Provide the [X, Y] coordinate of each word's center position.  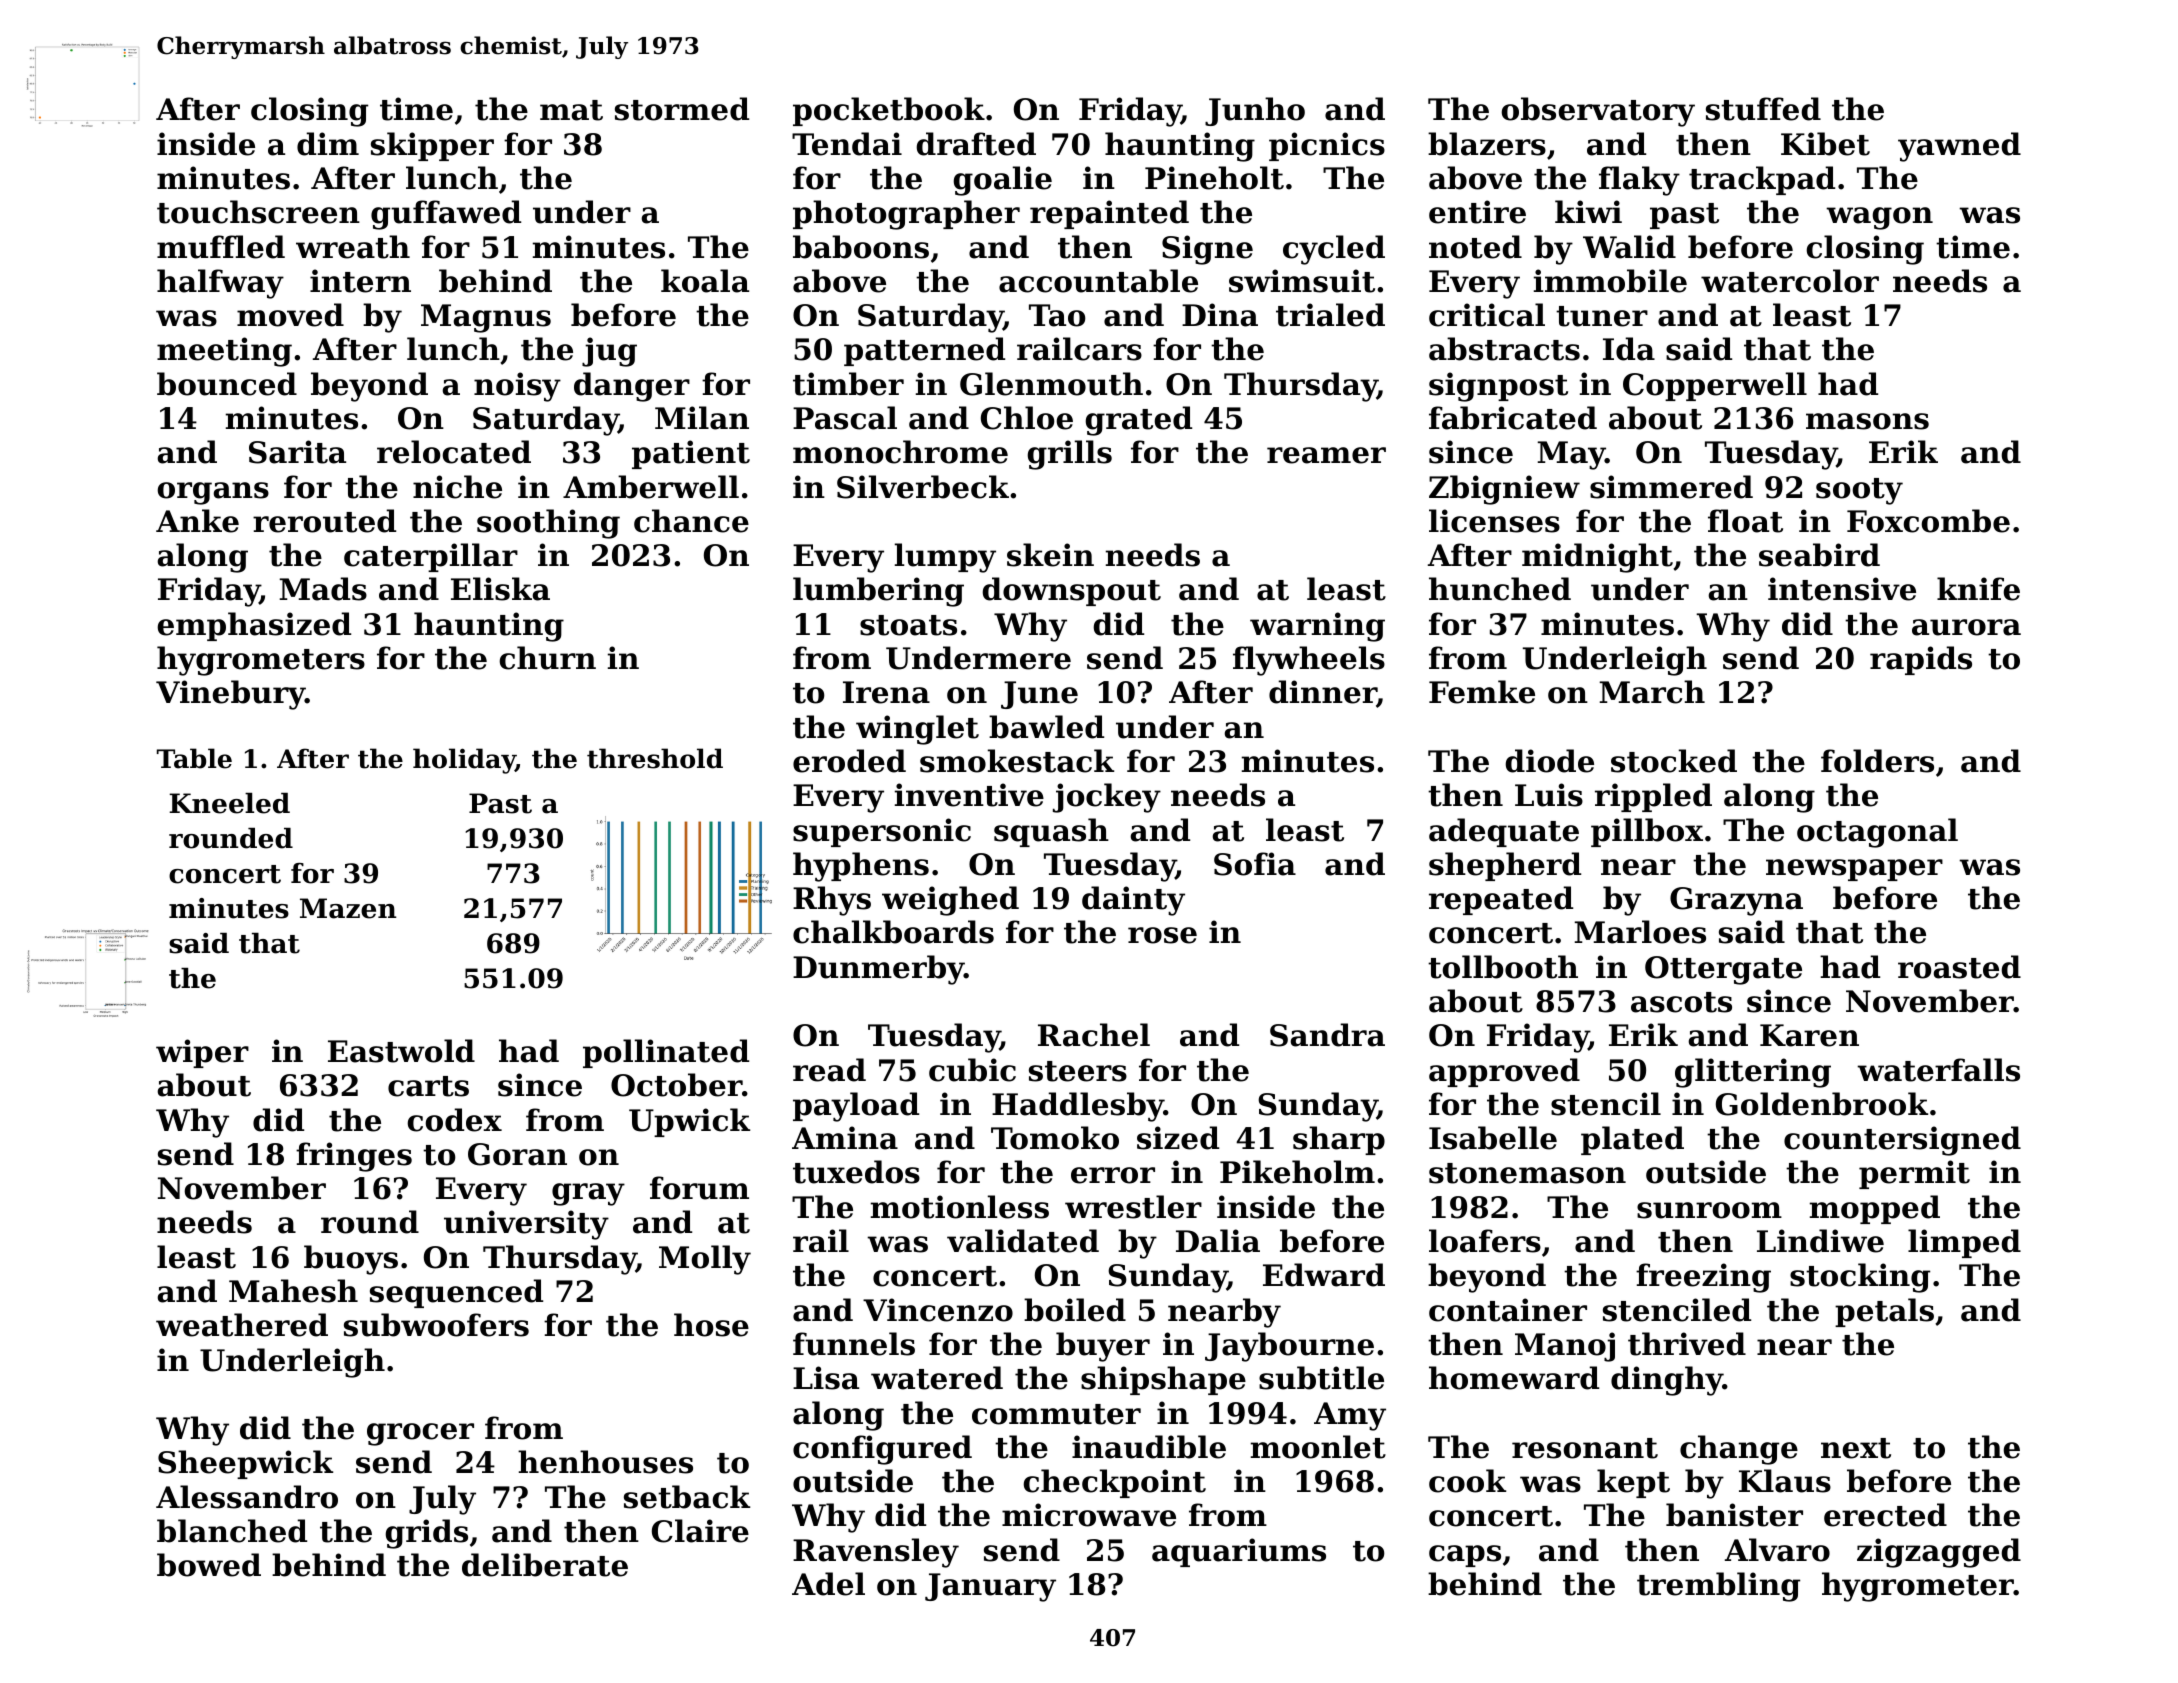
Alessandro [247, 1497]
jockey [1107, 798]
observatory [1598, 112]
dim [328, 144]
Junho [1255, 111]
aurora [1966, 627]
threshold [655, 758]
